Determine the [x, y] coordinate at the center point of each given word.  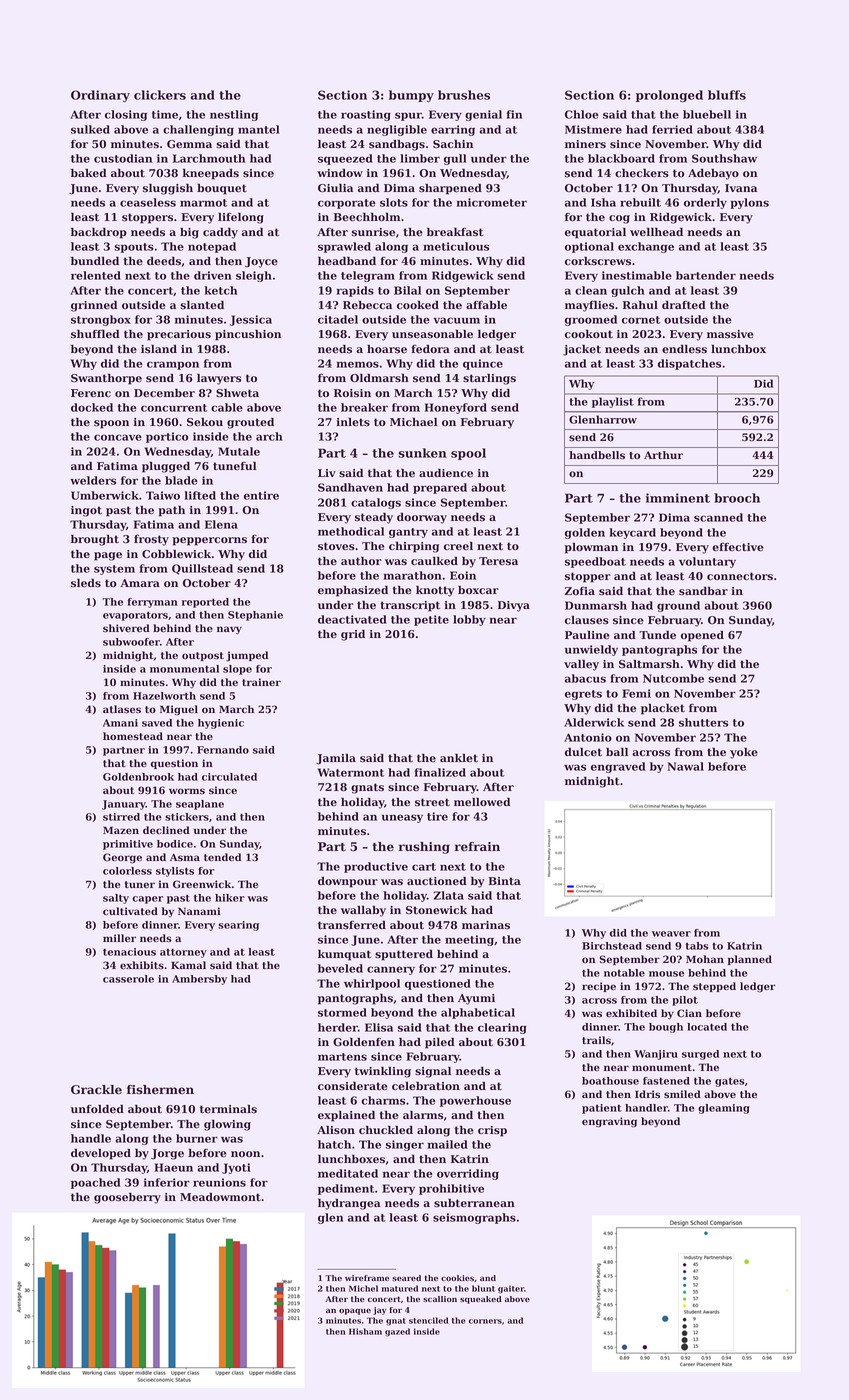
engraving [609, 1122]
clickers [160, 95]
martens [342, 1057]
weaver [671, 934]
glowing [227, 1125]
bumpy [411, 96]
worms [187, 791]
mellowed [482, 802]
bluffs [727, 95]
